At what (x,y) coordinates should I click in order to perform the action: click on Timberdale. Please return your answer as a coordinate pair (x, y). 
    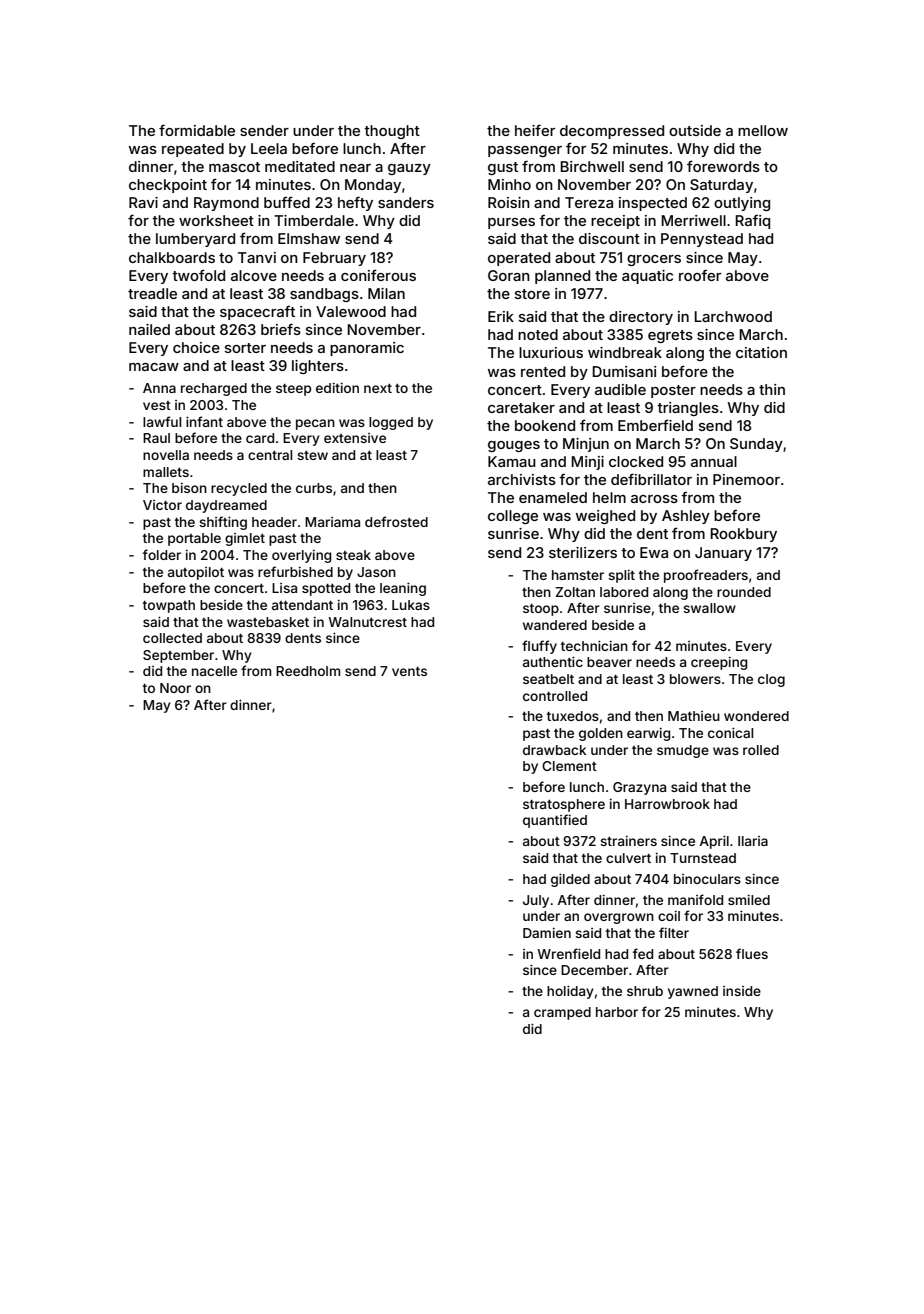
    Looking at the image, I should click on (314, 220).
